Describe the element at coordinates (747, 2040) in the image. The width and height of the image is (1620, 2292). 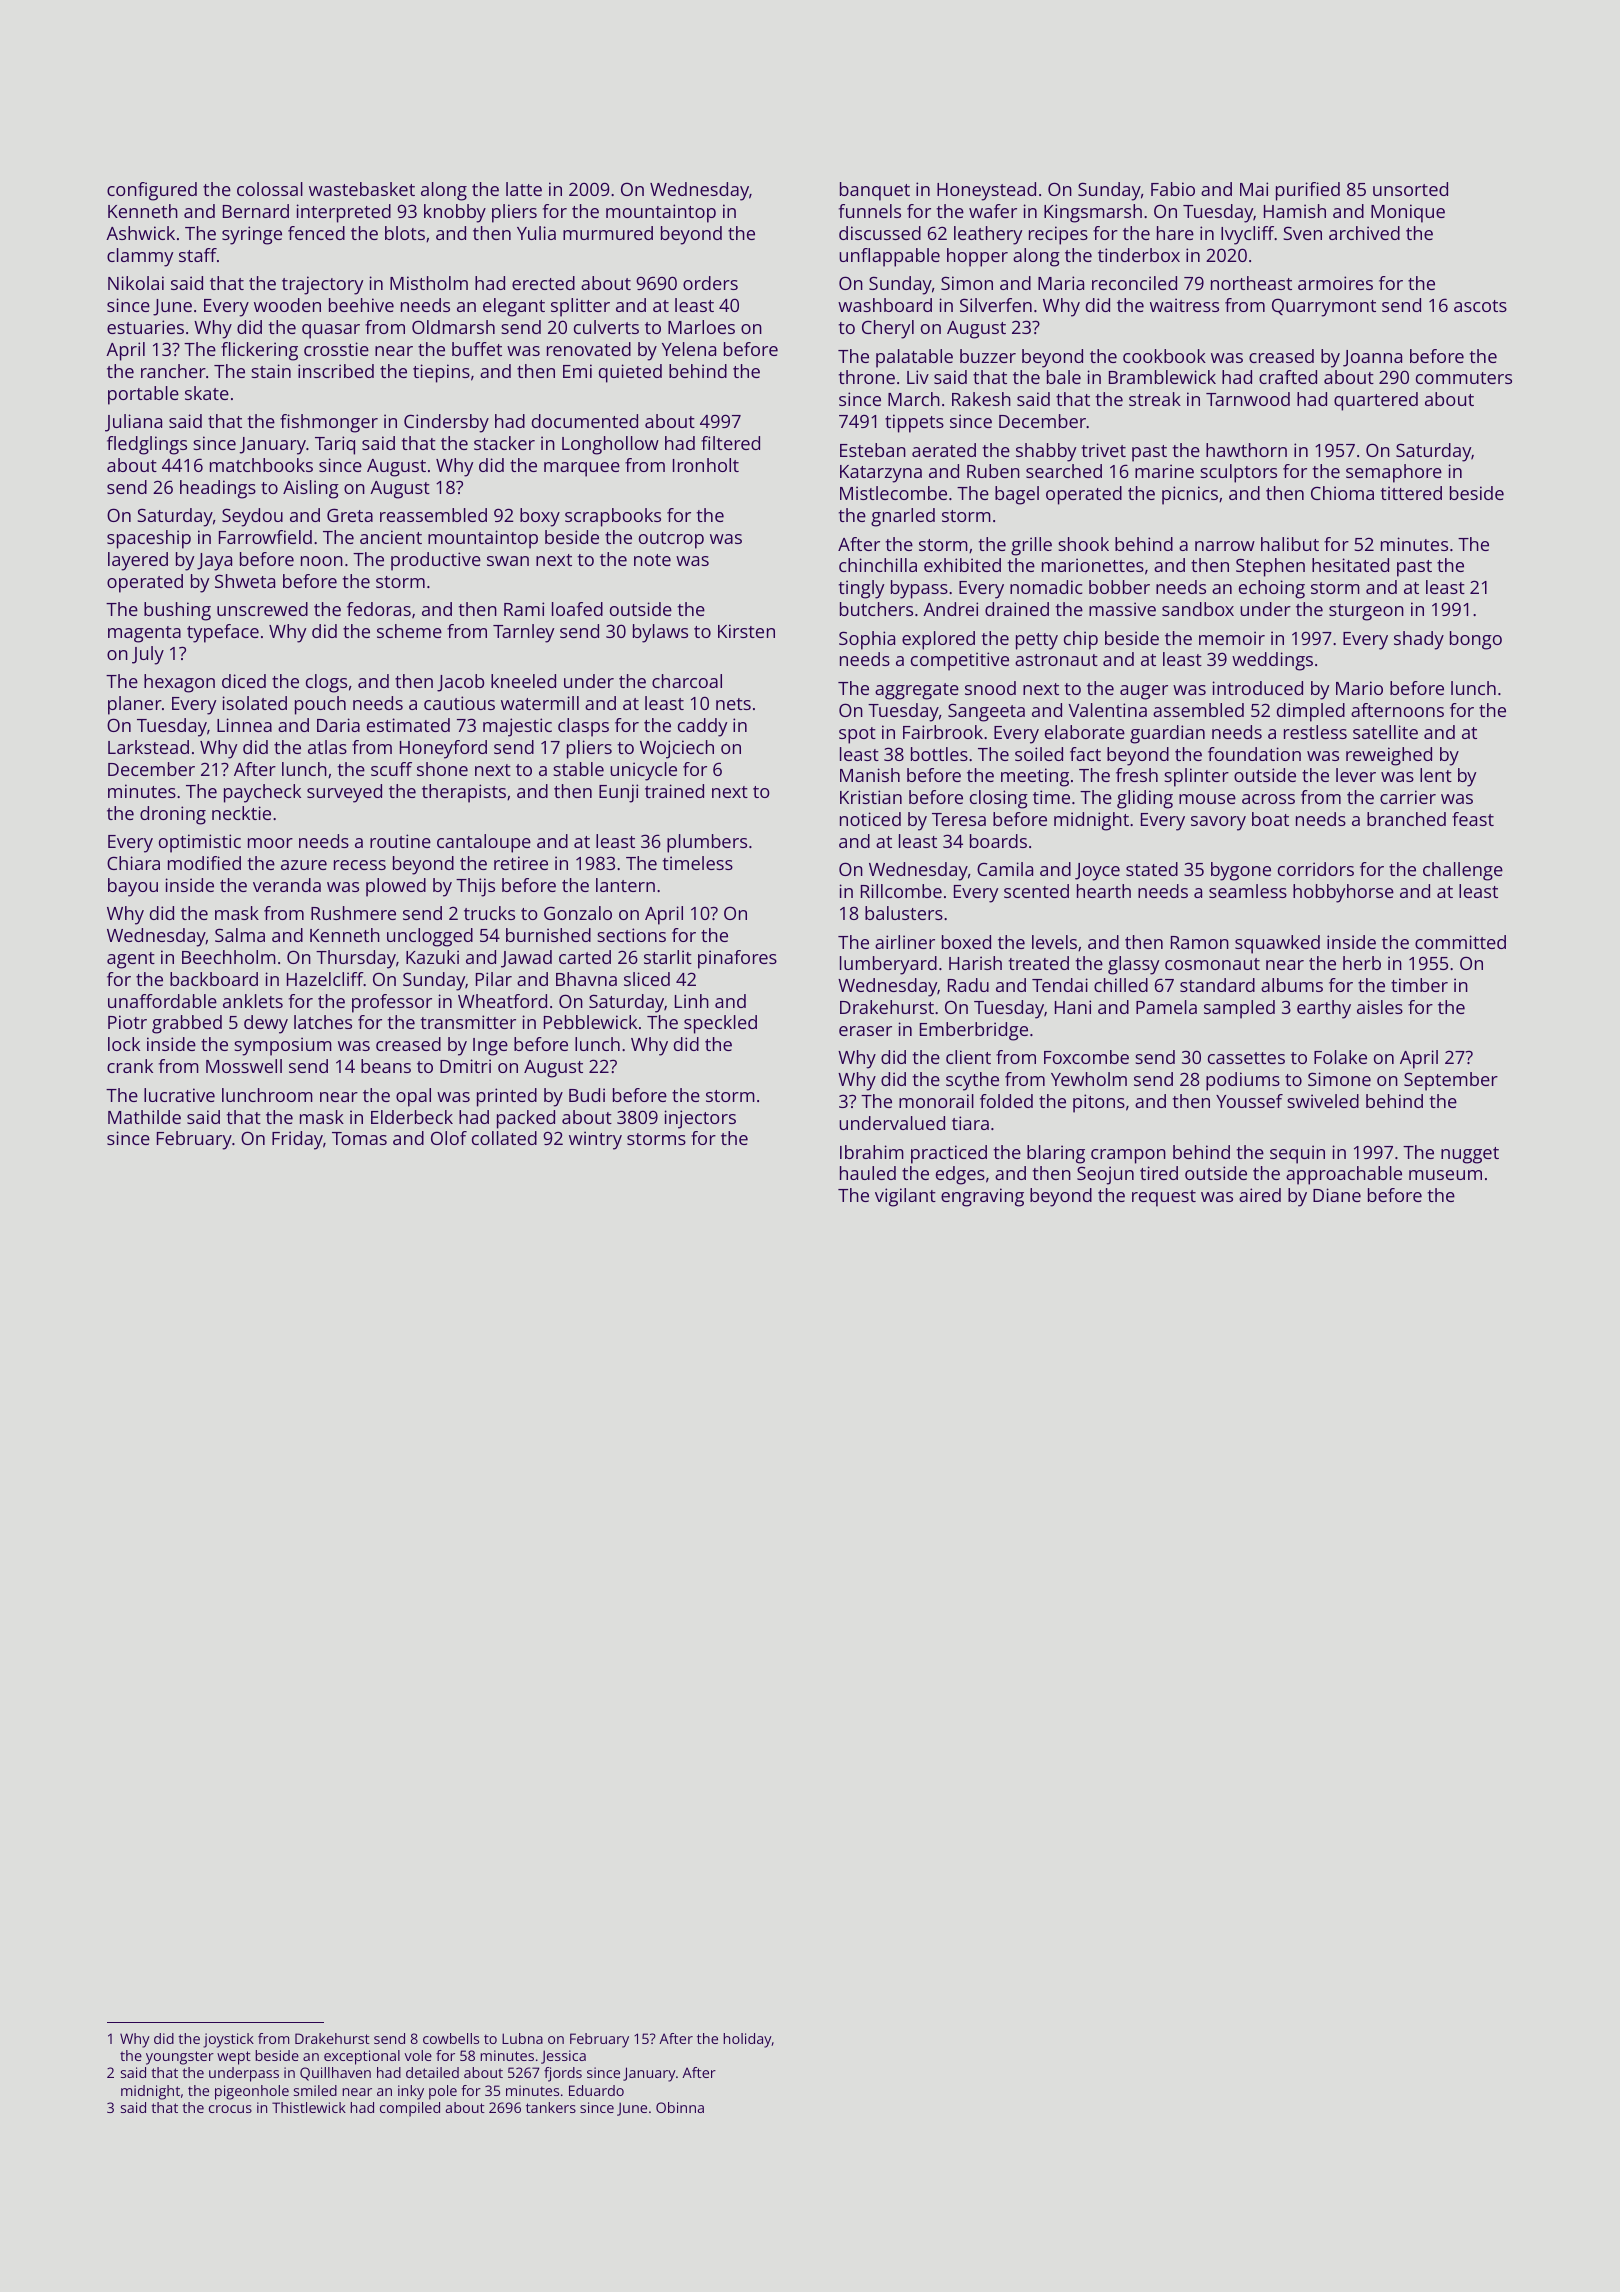
I see `holiday` at that location.
